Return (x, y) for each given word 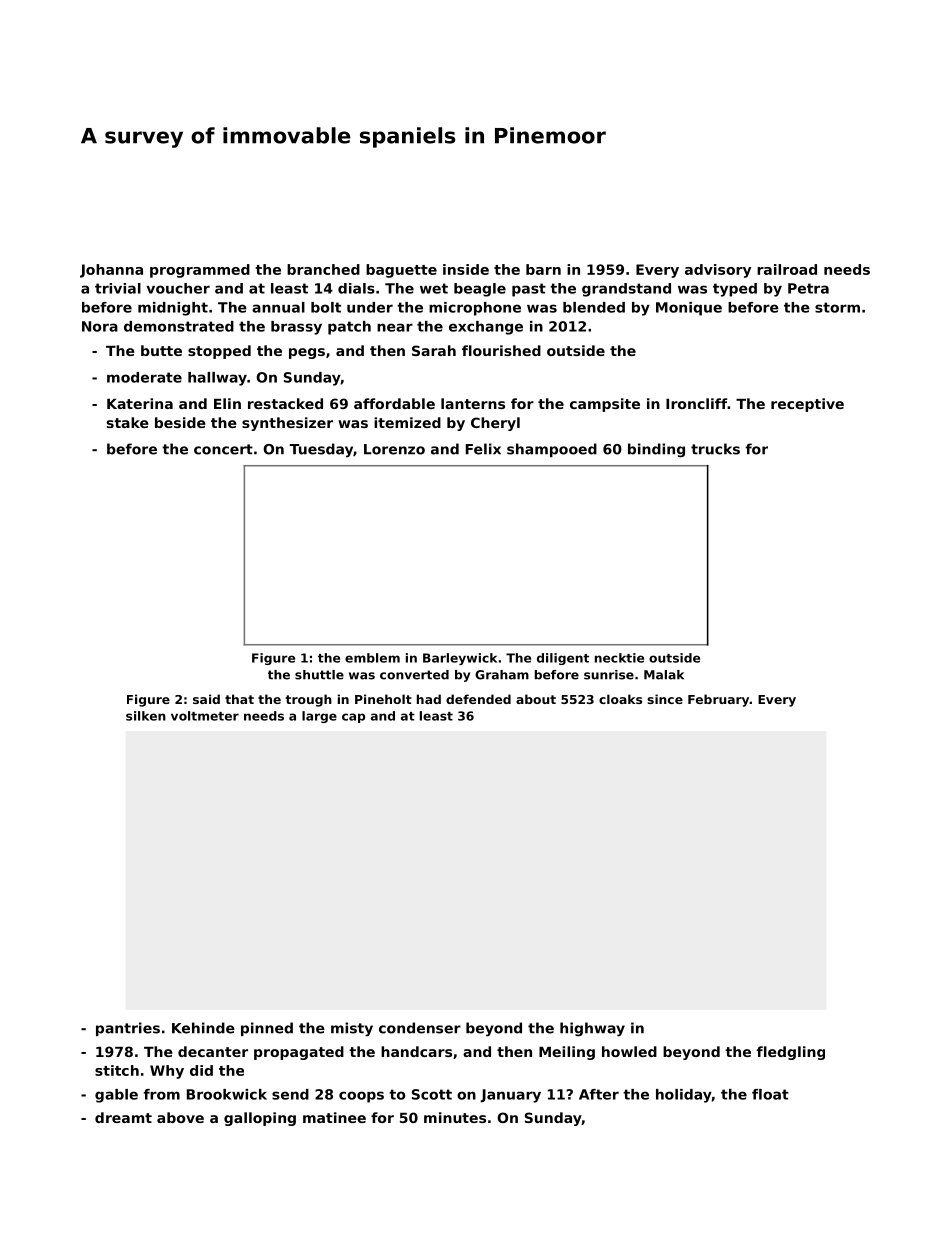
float (770, 1094)
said (206, 699)
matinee (334, 1117)
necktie (619, 658)
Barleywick (460, 659)
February (719, 700)
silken (146, 716)
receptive (807, 405)
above (180, 1117)
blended (594, 307)
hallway (217, 379)
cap (353, 718)
